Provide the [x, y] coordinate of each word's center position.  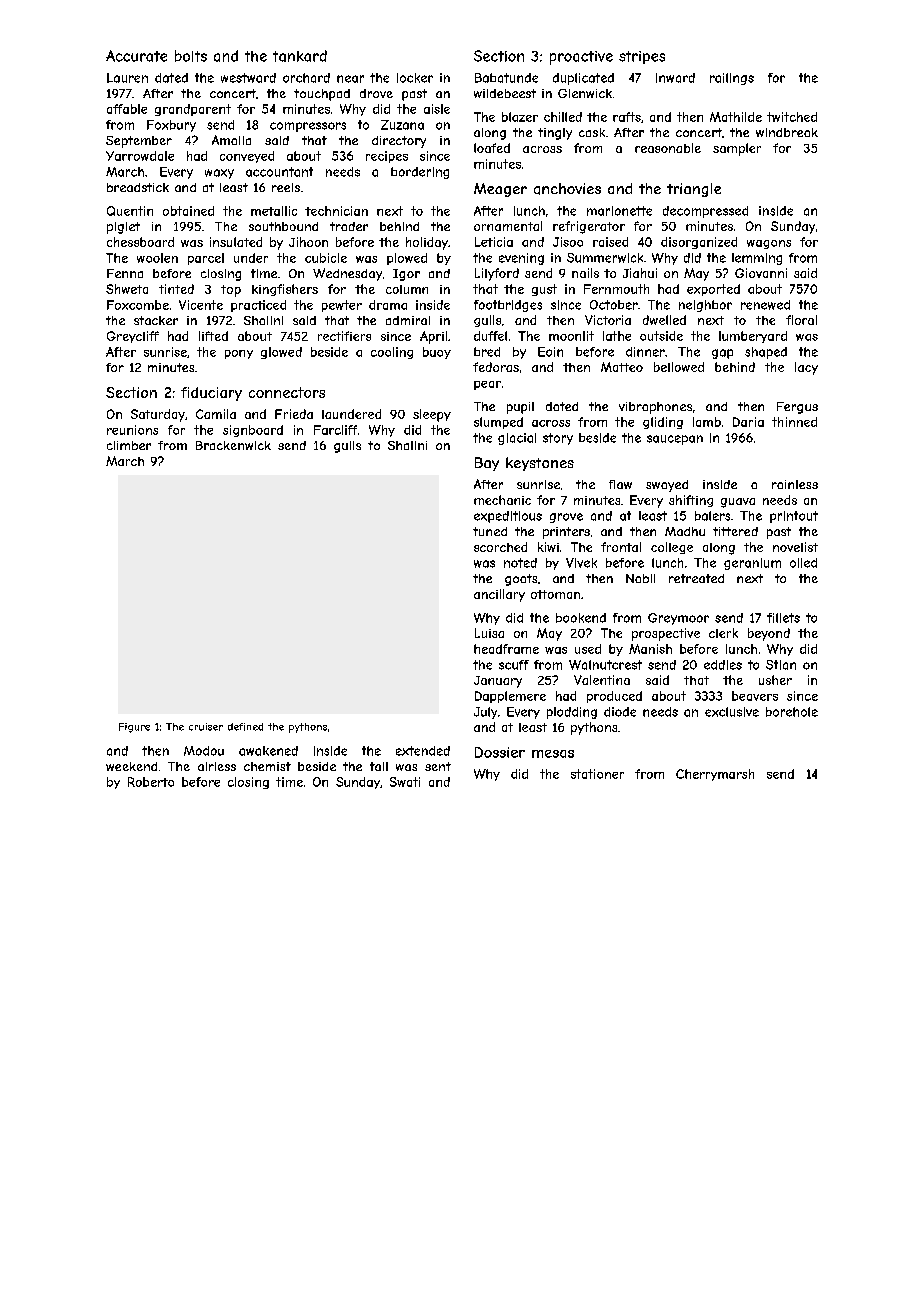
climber [129, 445]
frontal [621, 547]
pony [239, 354]
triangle [694, 190]
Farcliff [335, 430]
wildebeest [505, 93]
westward [248, 78]
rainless [795, 484]
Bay [487, 464]
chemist [267, 766]
